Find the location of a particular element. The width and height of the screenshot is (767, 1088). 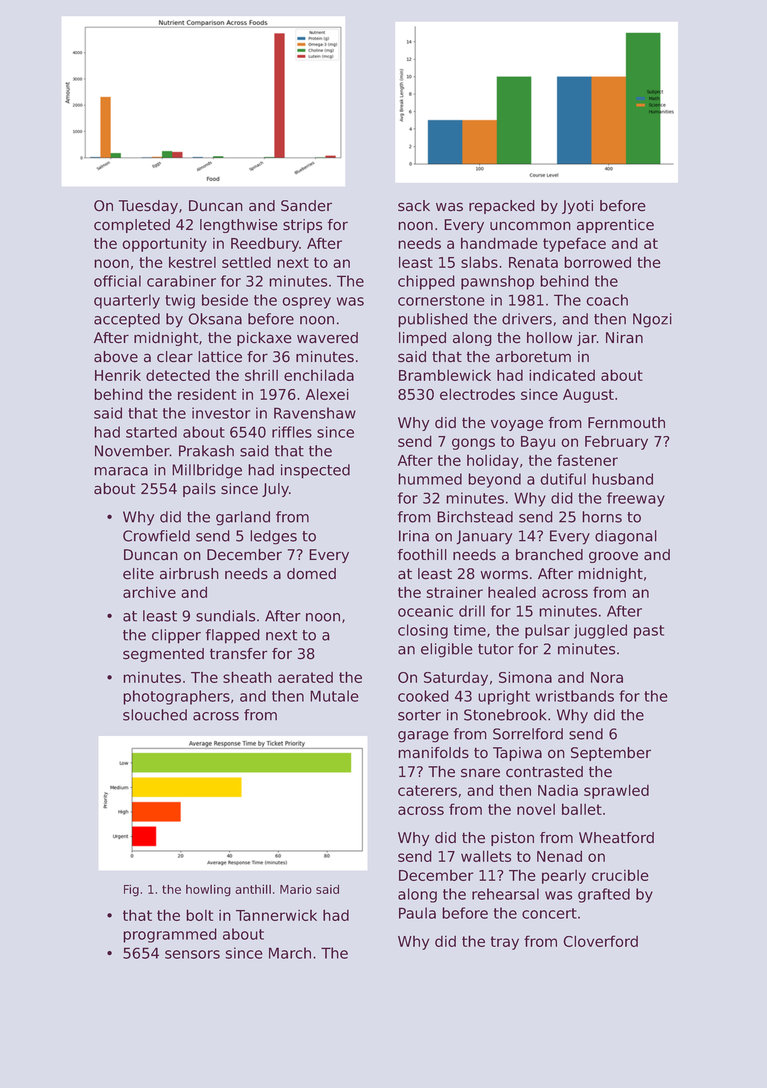

caterers is located at coordinates (427, 790).
